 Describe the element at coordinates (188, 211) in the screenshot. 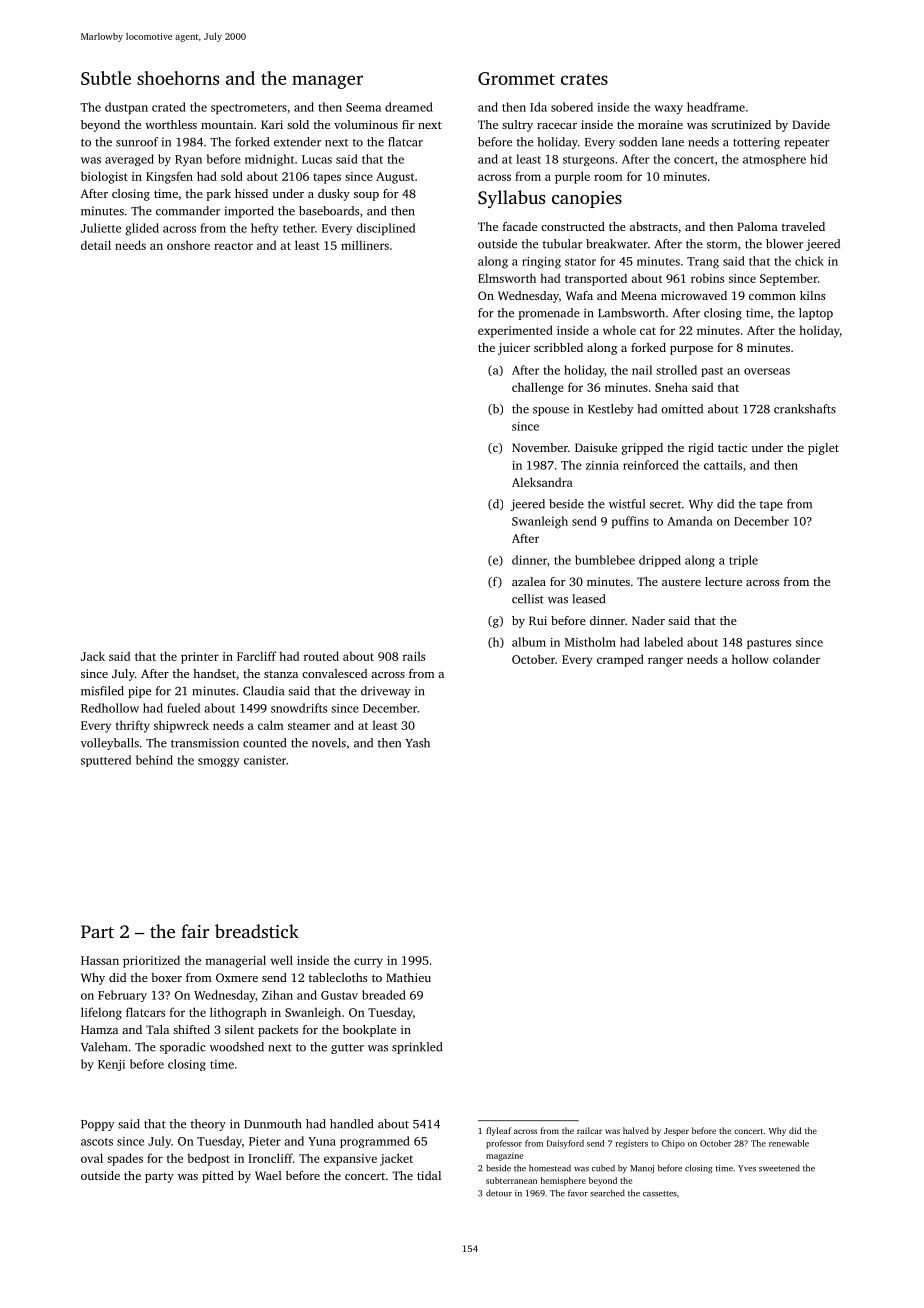

I see `commander` at that location.
